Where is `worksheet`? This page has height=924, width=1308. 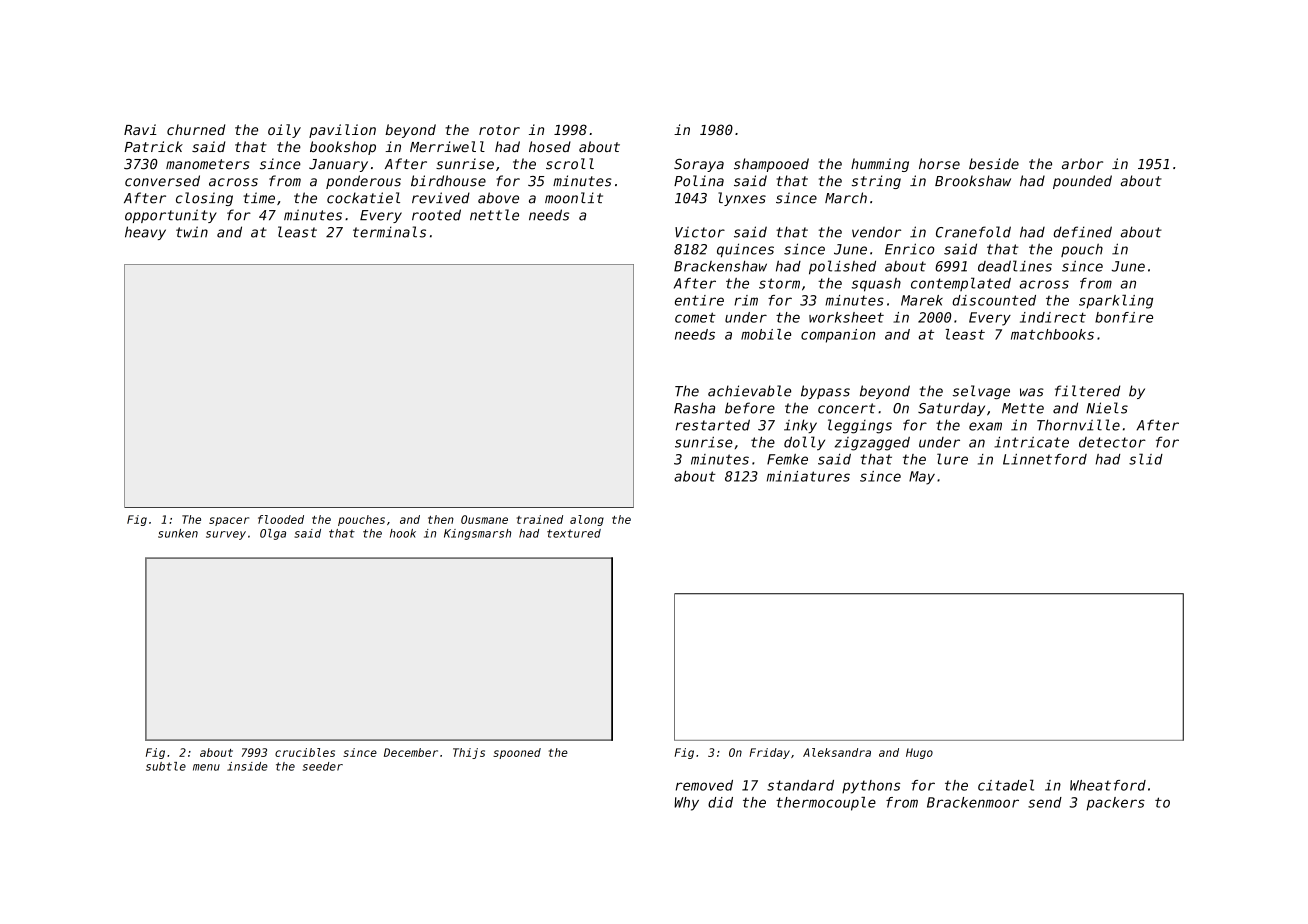
worksheet is located at coordinates (846, 317).
